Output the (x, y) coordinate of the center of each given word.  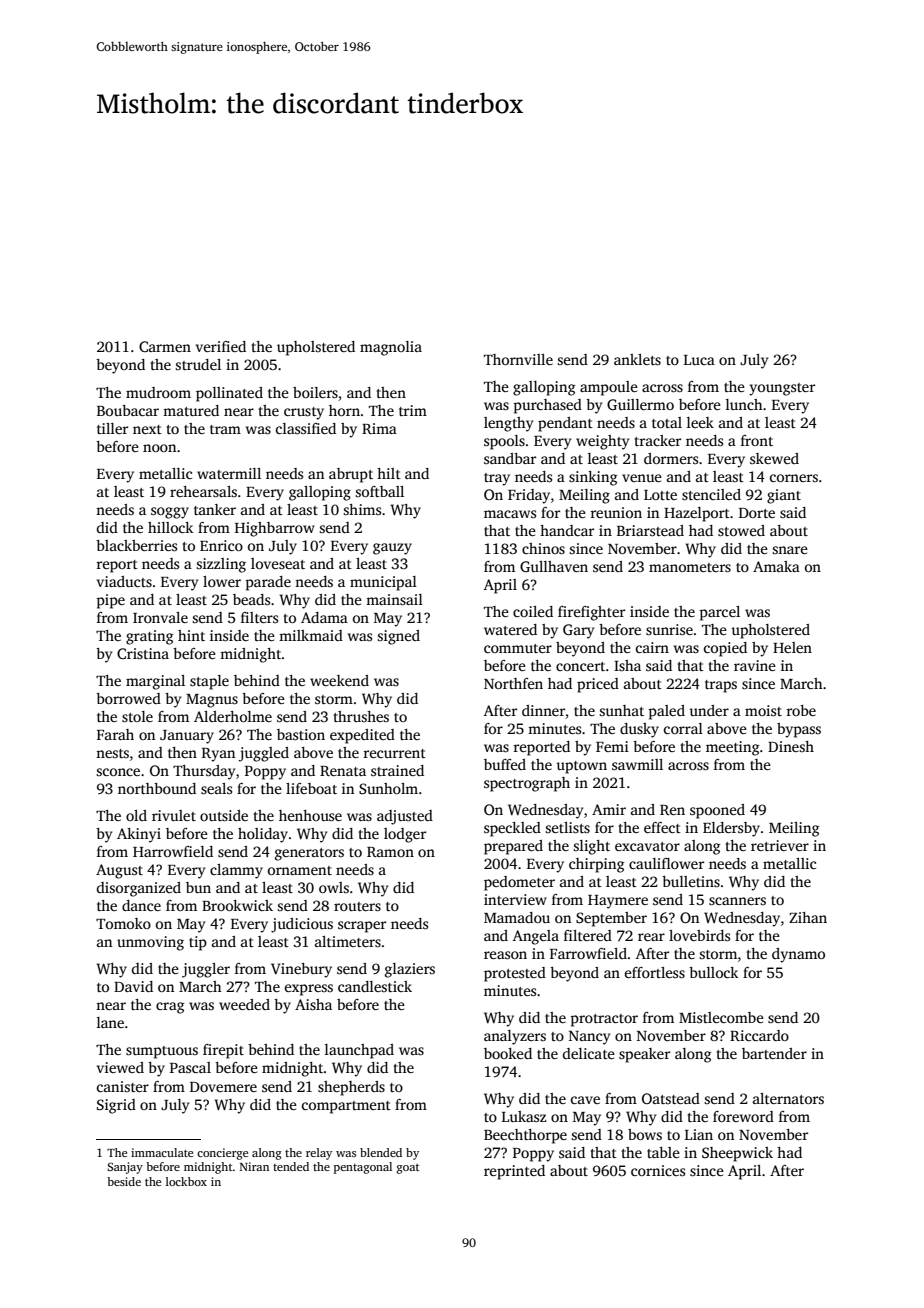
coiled (533, 611)
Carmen (165, 346)
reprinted (514, 1172)
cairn (652, 647)
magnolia (391, 348)
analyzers (515, 1037)
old (136, 815)
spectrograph (527, 784)
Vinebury (301, 970)
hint (191, 635)
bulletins (691, 881)
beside (124, 1181)
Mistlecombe (721, 1017)
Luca (699, 360)
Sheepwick (737, 1154)
